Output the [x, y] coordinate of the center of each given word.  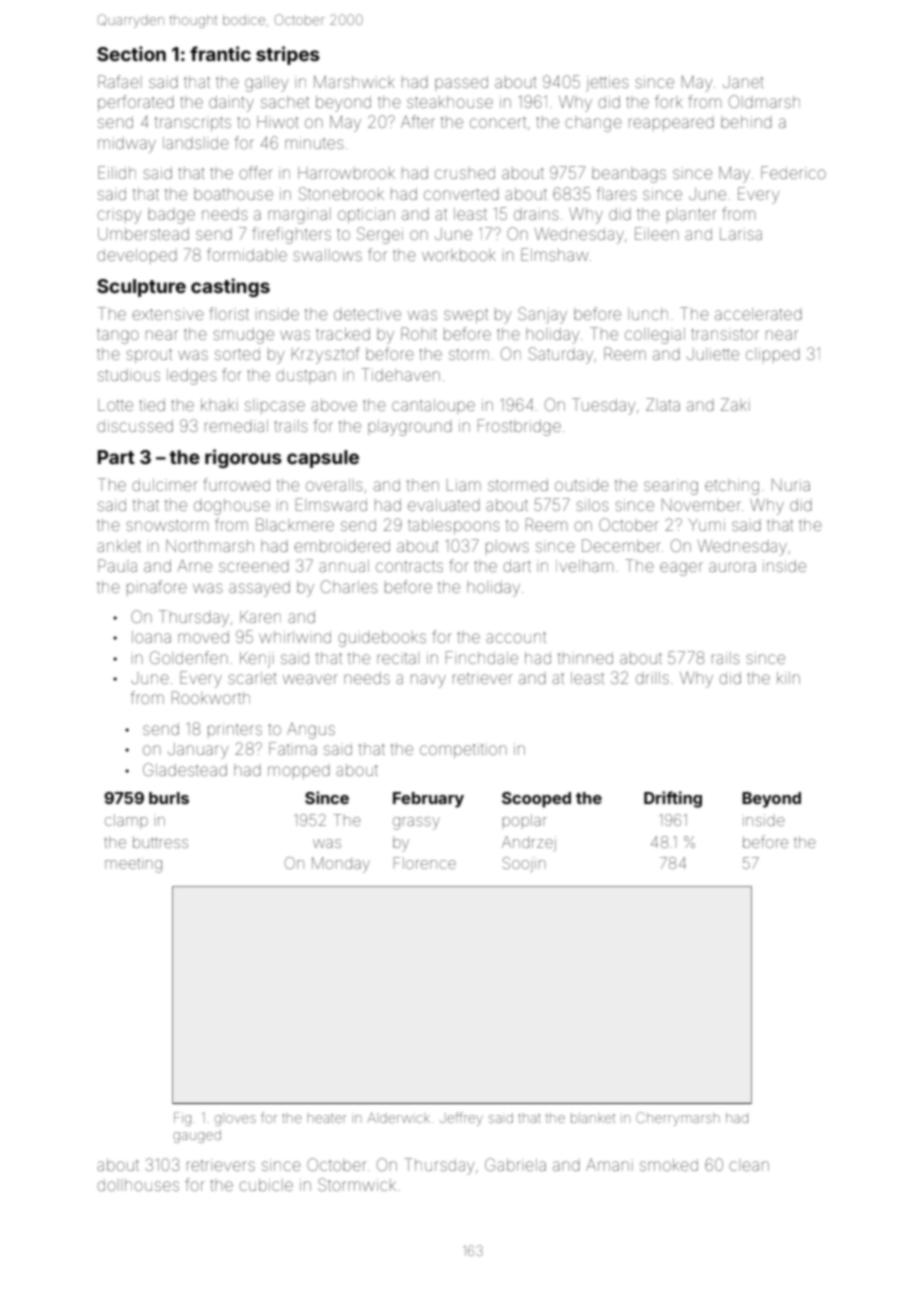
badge [171, 216]
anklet [119, 546]
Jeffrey [461, 1119]
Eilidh [117, 172]
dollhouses [138, 1185]
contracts [409, 566]
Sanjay [542, 315]
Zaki [735, 404]
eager [681, 569]
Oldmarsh [764, 101]
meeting [133, 865]
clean [749, 1165]
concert [498, 122]
